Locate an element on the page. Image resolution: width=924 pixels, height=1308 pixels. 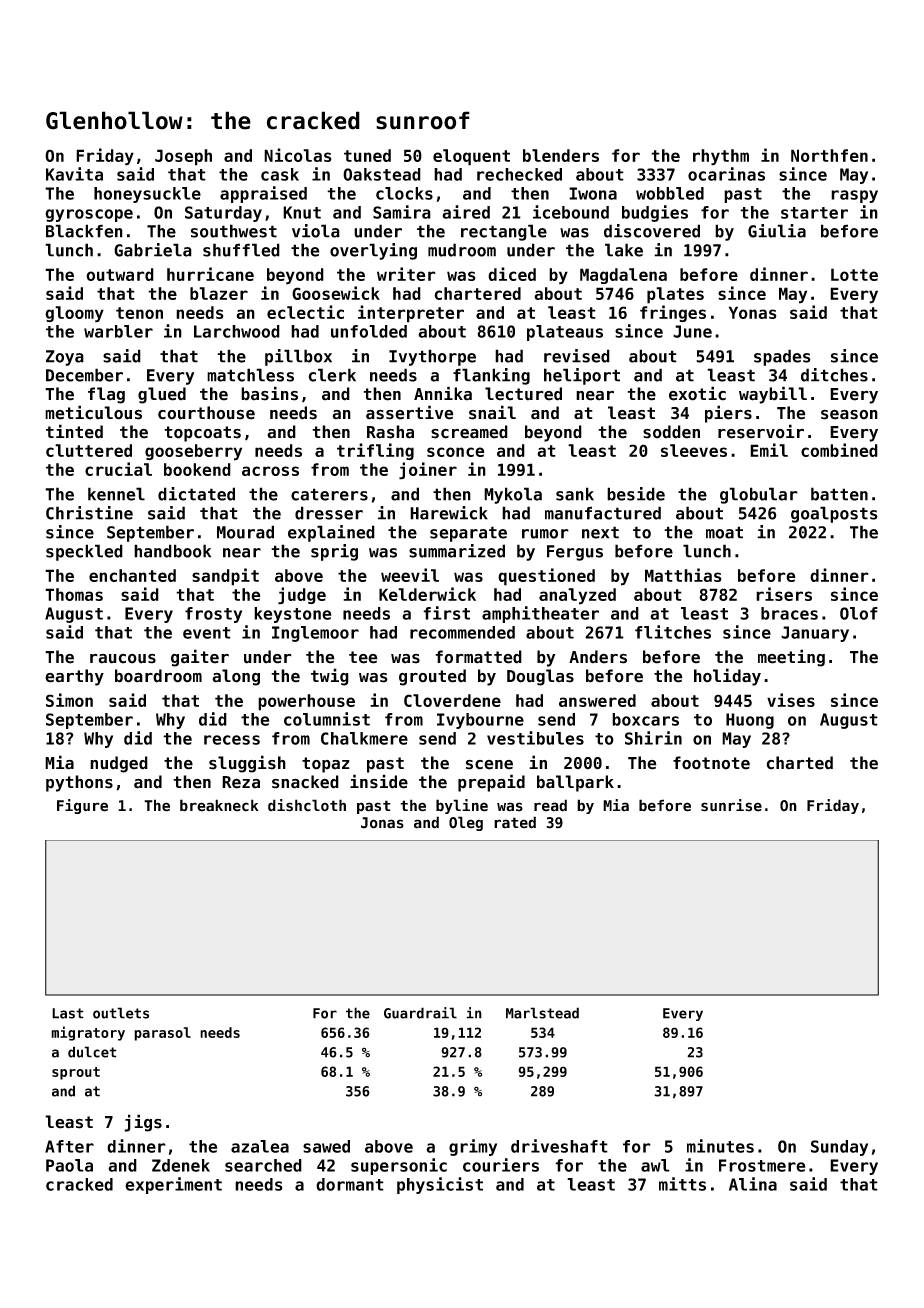
Goosewick is located at coordinates (336, 293).
